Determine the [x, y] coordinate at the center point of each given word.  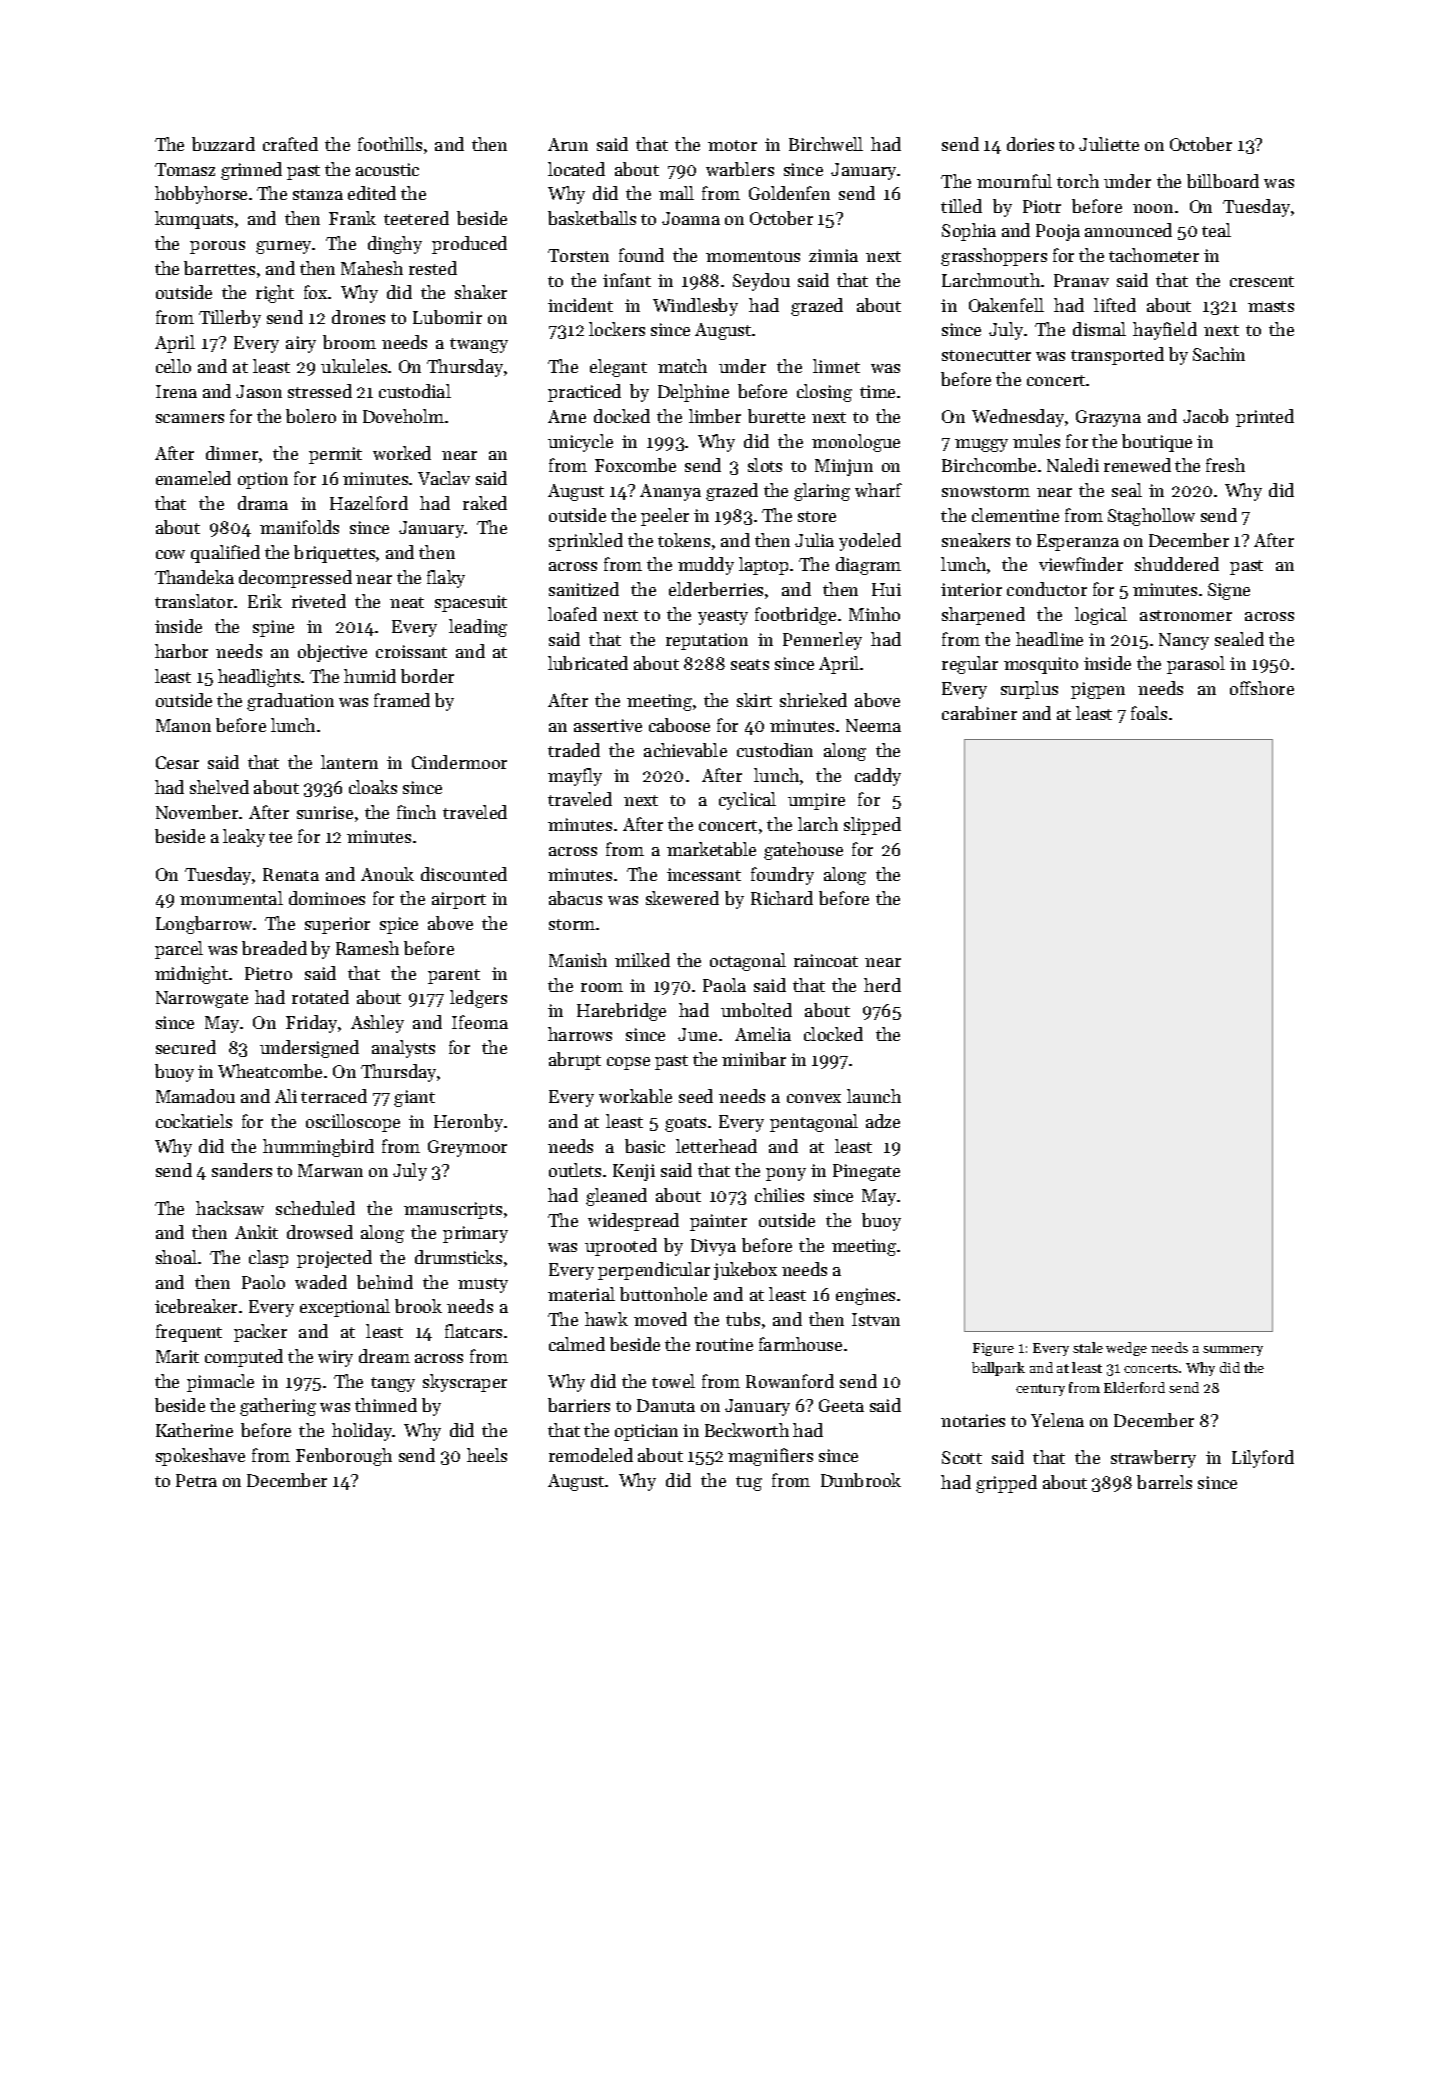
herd [882, 985]
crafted [290, 144]
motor [732, 145]
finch [416, 812]
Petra [196, 1480]
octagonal [748, 962]
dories [1030, 144]
